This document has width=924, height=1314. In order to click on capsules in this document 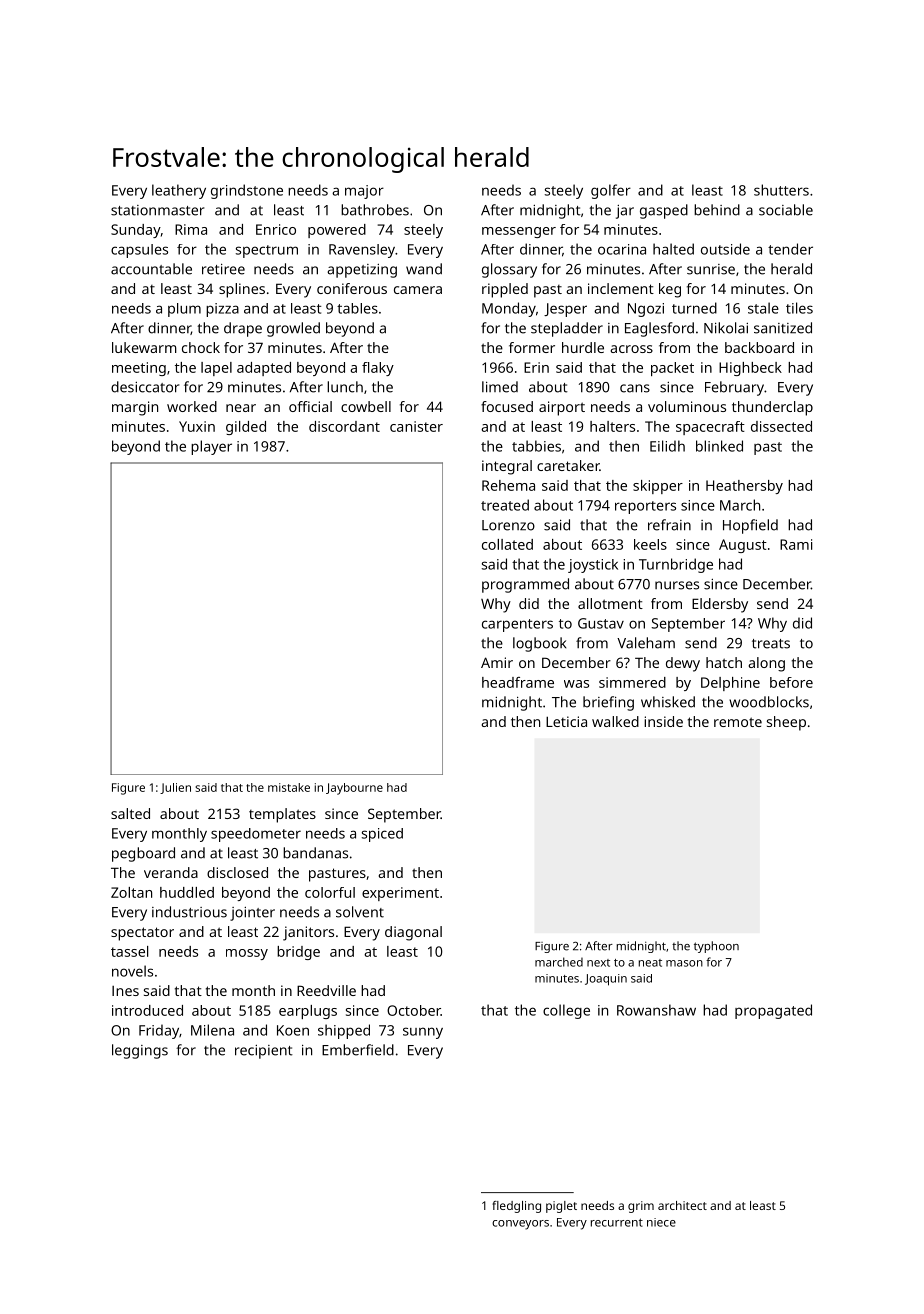, I will do `click(139, 251)`.
